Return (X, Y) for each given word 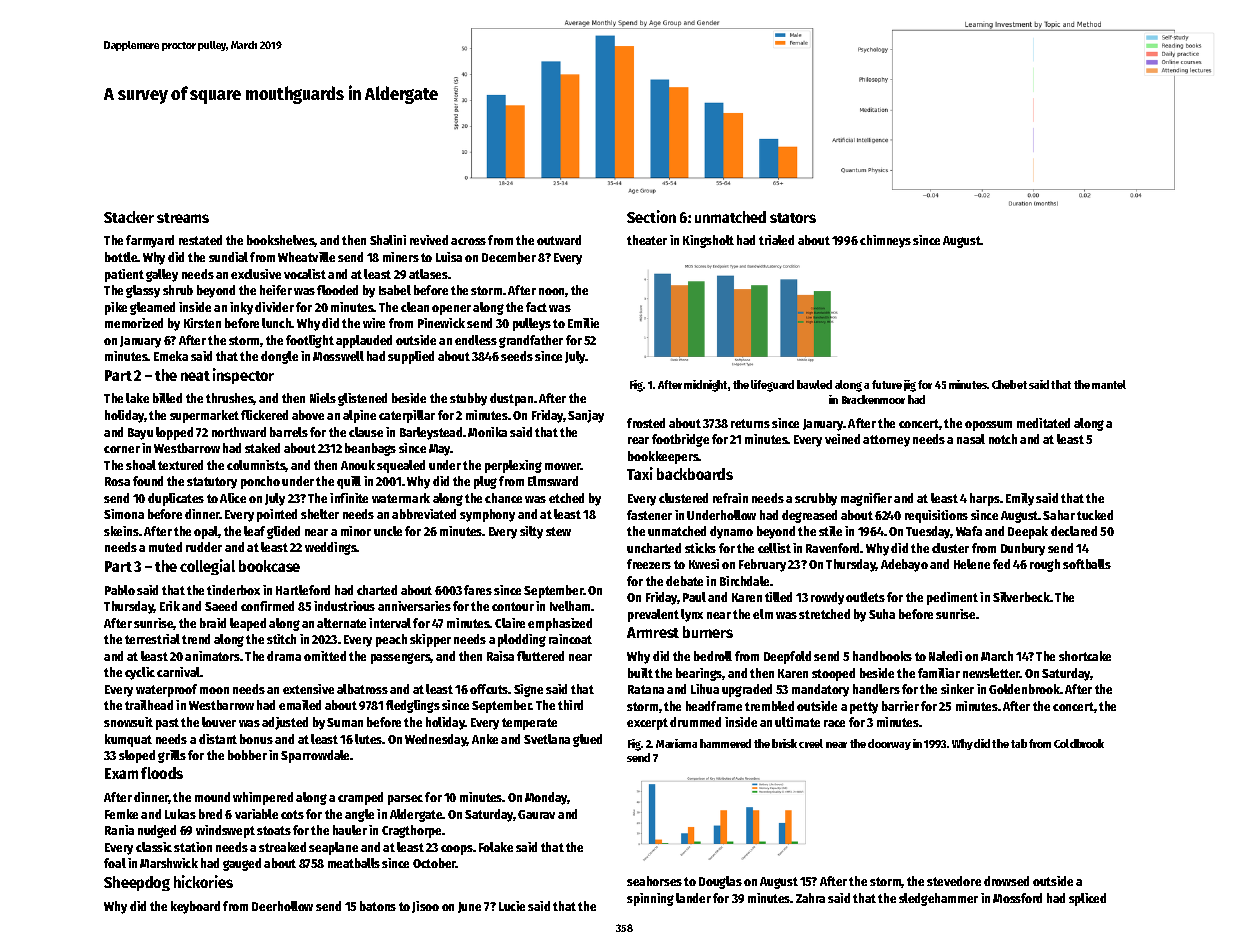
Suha (882, 614)
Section (651, 216)
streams (183, 218)
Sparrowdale (315, 756)
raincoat (570, 639)
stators (793, 218)
